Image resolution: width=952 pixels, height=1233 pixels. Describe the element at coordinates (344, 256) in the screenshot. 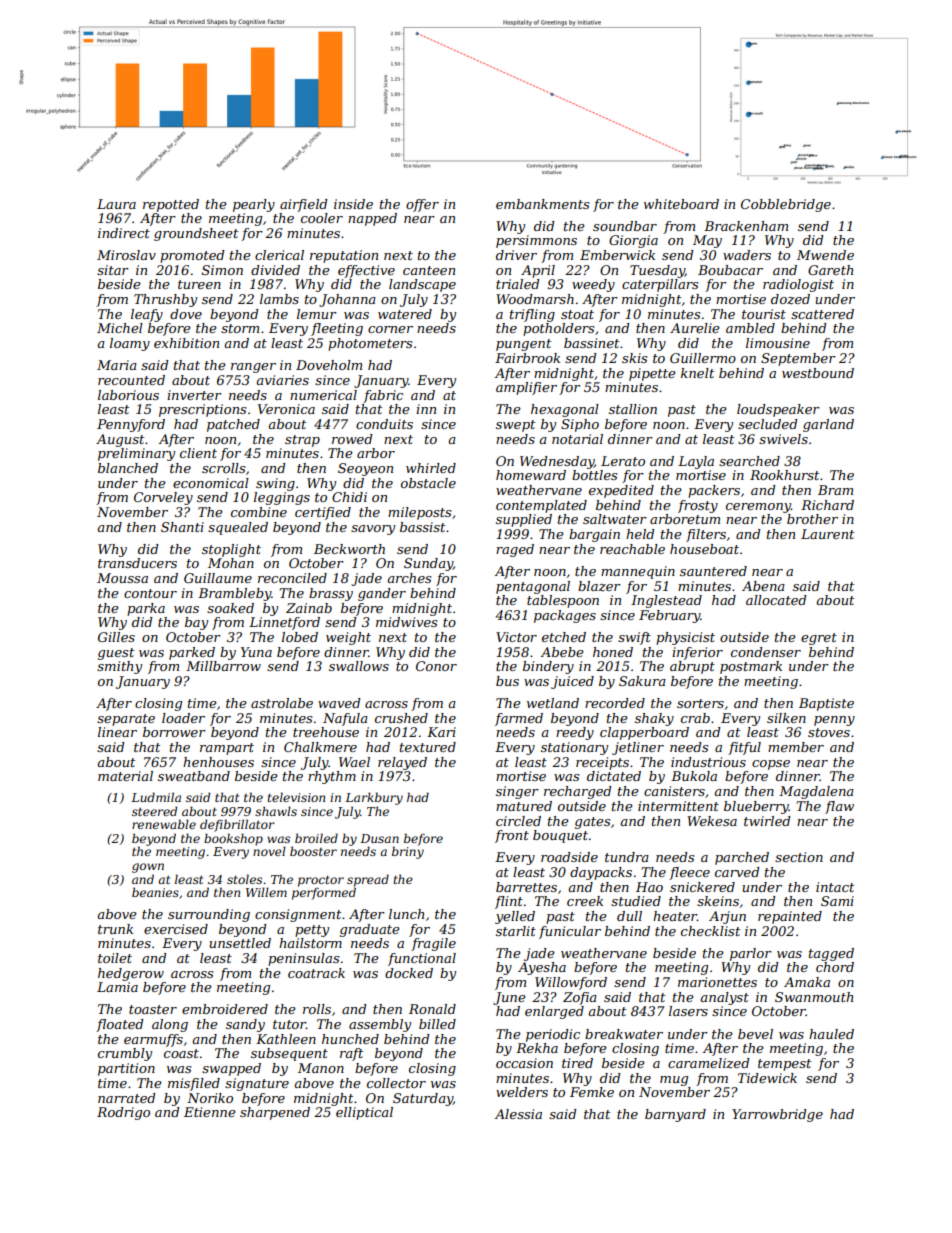

I see `reputation` at that location.
